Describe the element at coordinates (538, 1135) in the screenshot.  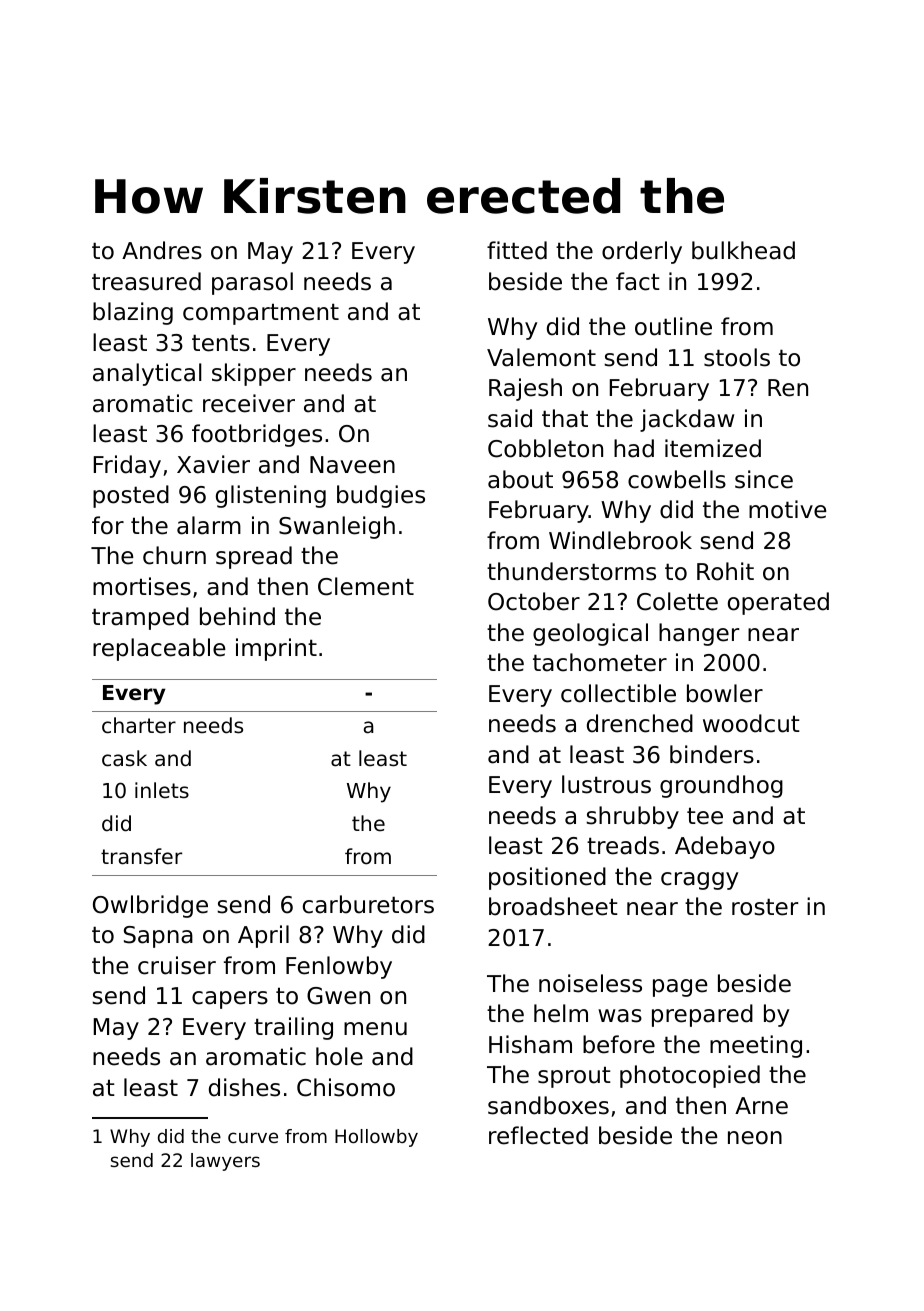
I see `reflected` at that location.
